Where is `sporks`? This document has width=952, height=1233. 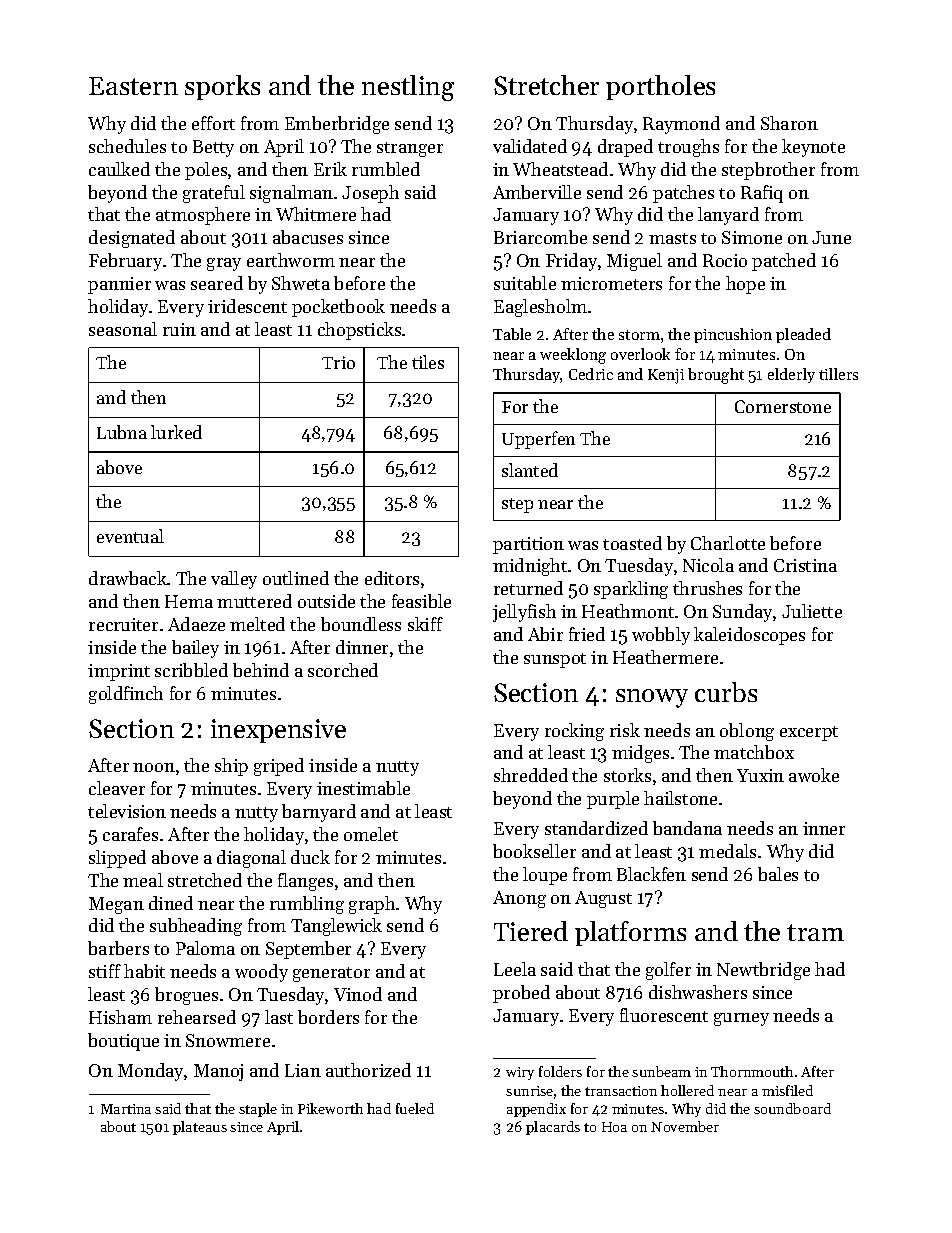 sporks is located at coordinates (222, 87).
